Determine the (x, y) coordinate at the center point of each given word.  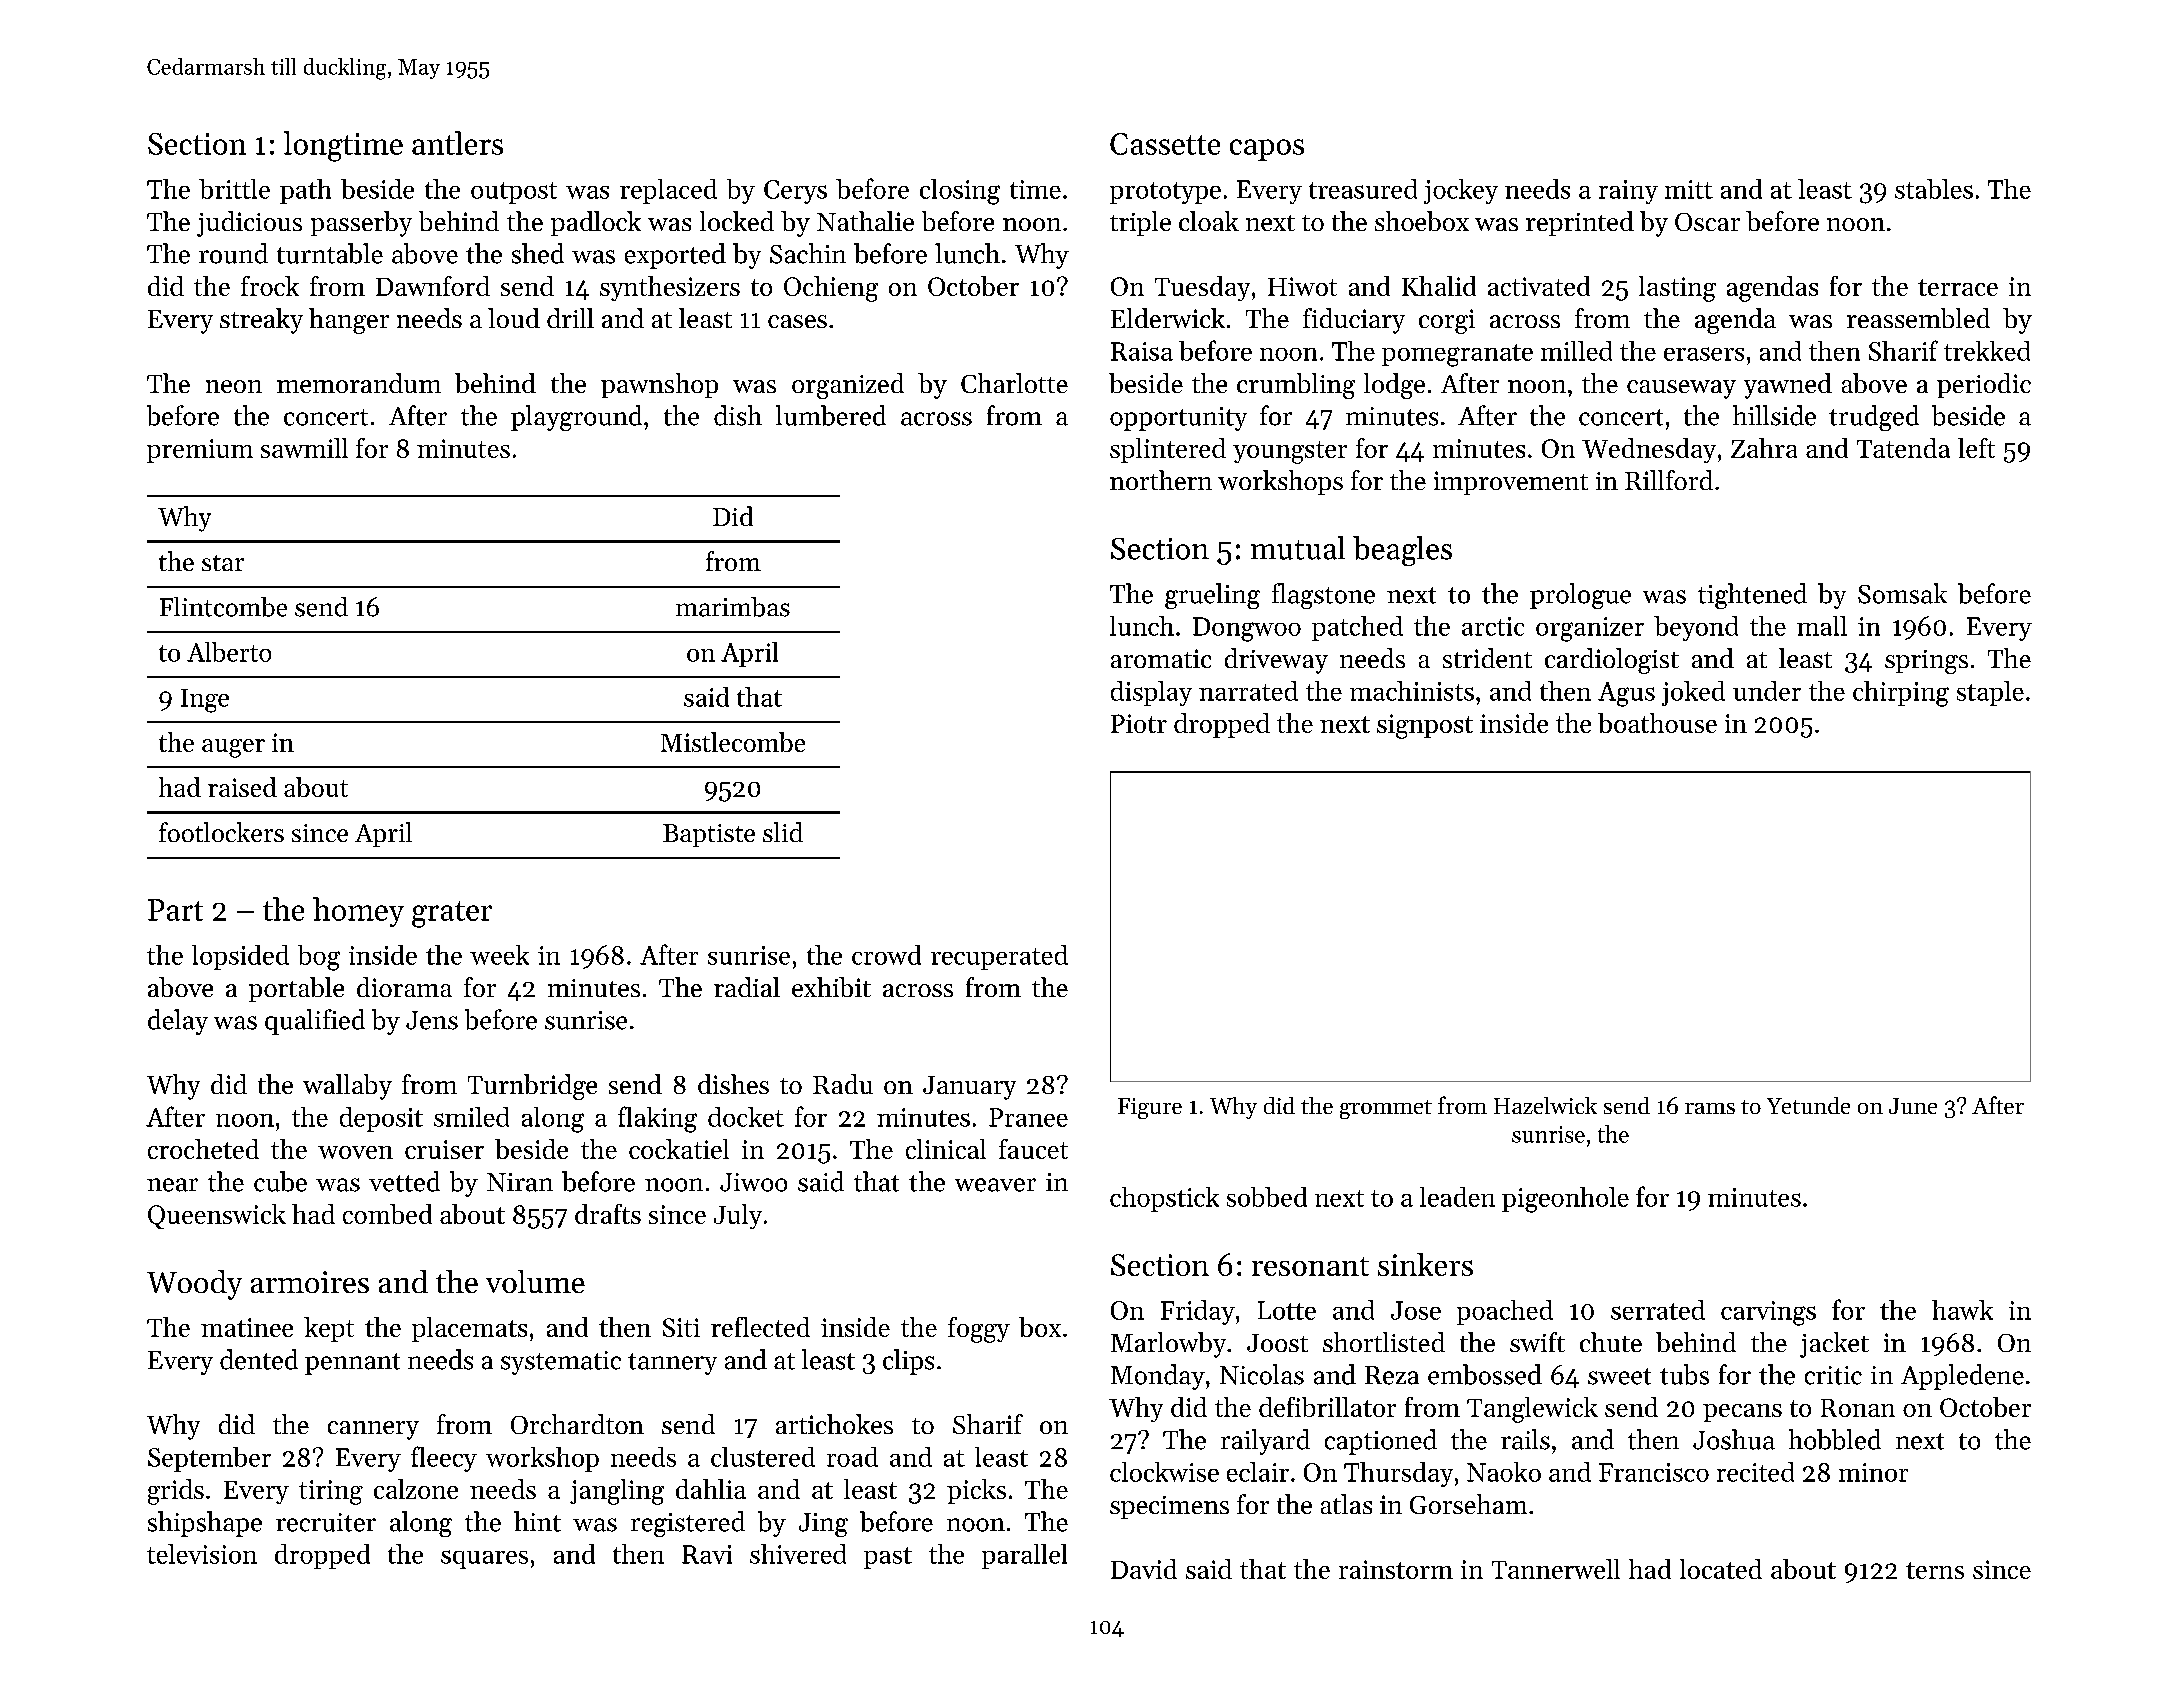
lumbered (831, 415)
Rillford (1669, 480)
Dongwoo (1247, 629)
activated (1539, 286)
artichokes (834, 1424)
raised (242, 787)
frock (270, 286)
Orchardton (577, 1424)
